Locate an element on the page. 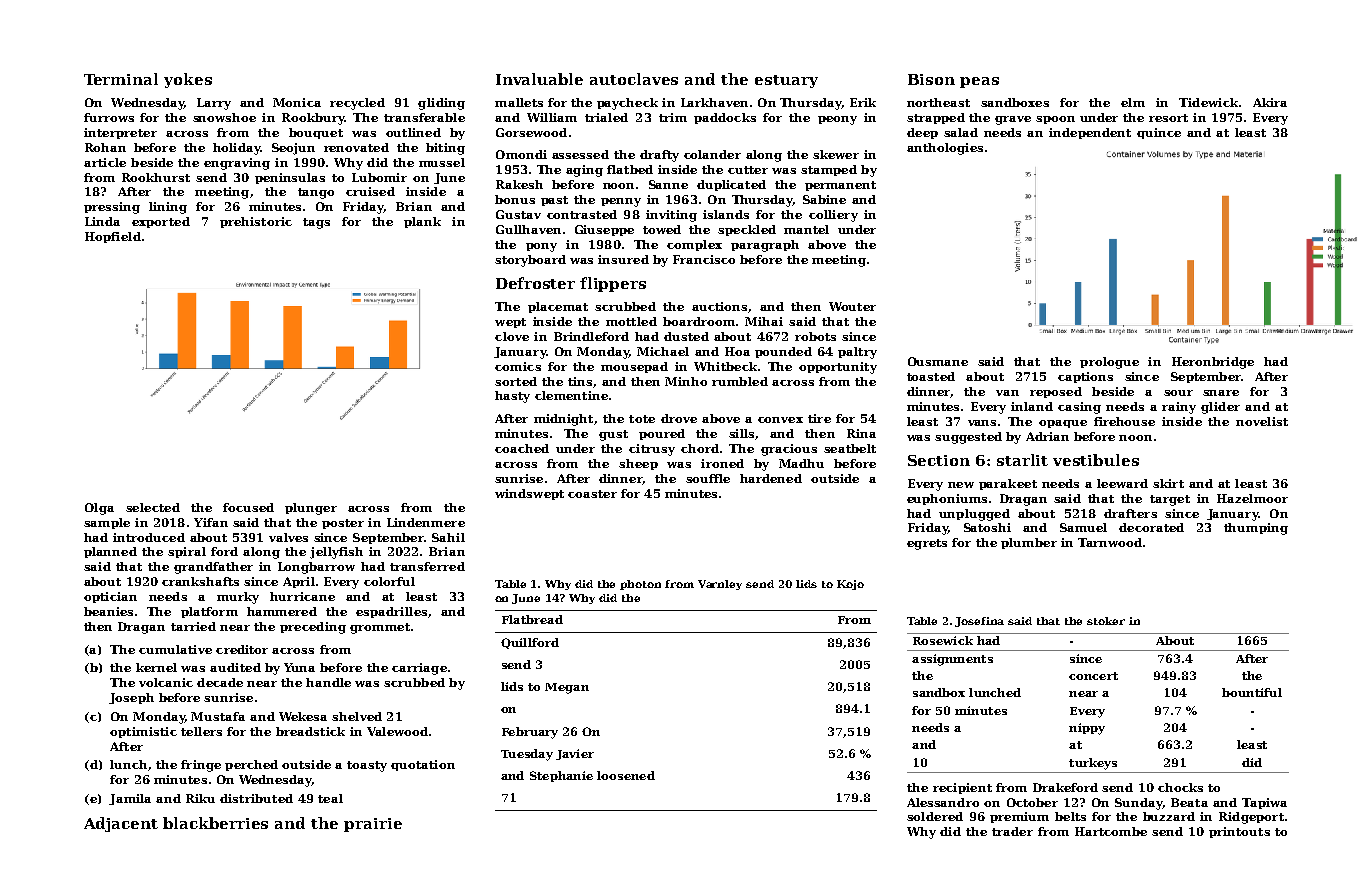 The width and height of the page is (1372, 887). Adjacent is located at coordinates (121, 824).
